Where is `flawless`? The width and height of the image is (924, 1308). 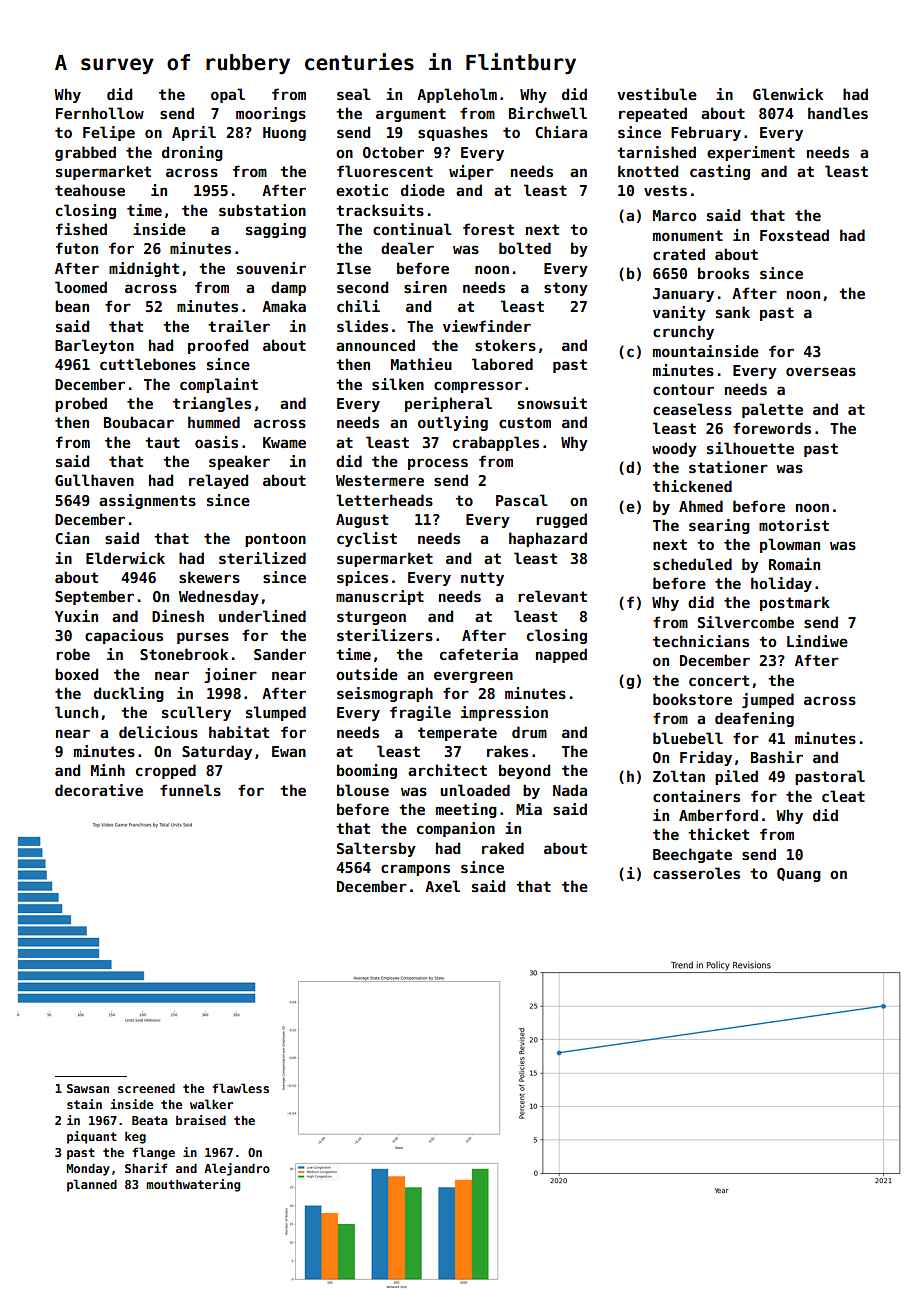 flawless is located at coordinates (240, 1088).
